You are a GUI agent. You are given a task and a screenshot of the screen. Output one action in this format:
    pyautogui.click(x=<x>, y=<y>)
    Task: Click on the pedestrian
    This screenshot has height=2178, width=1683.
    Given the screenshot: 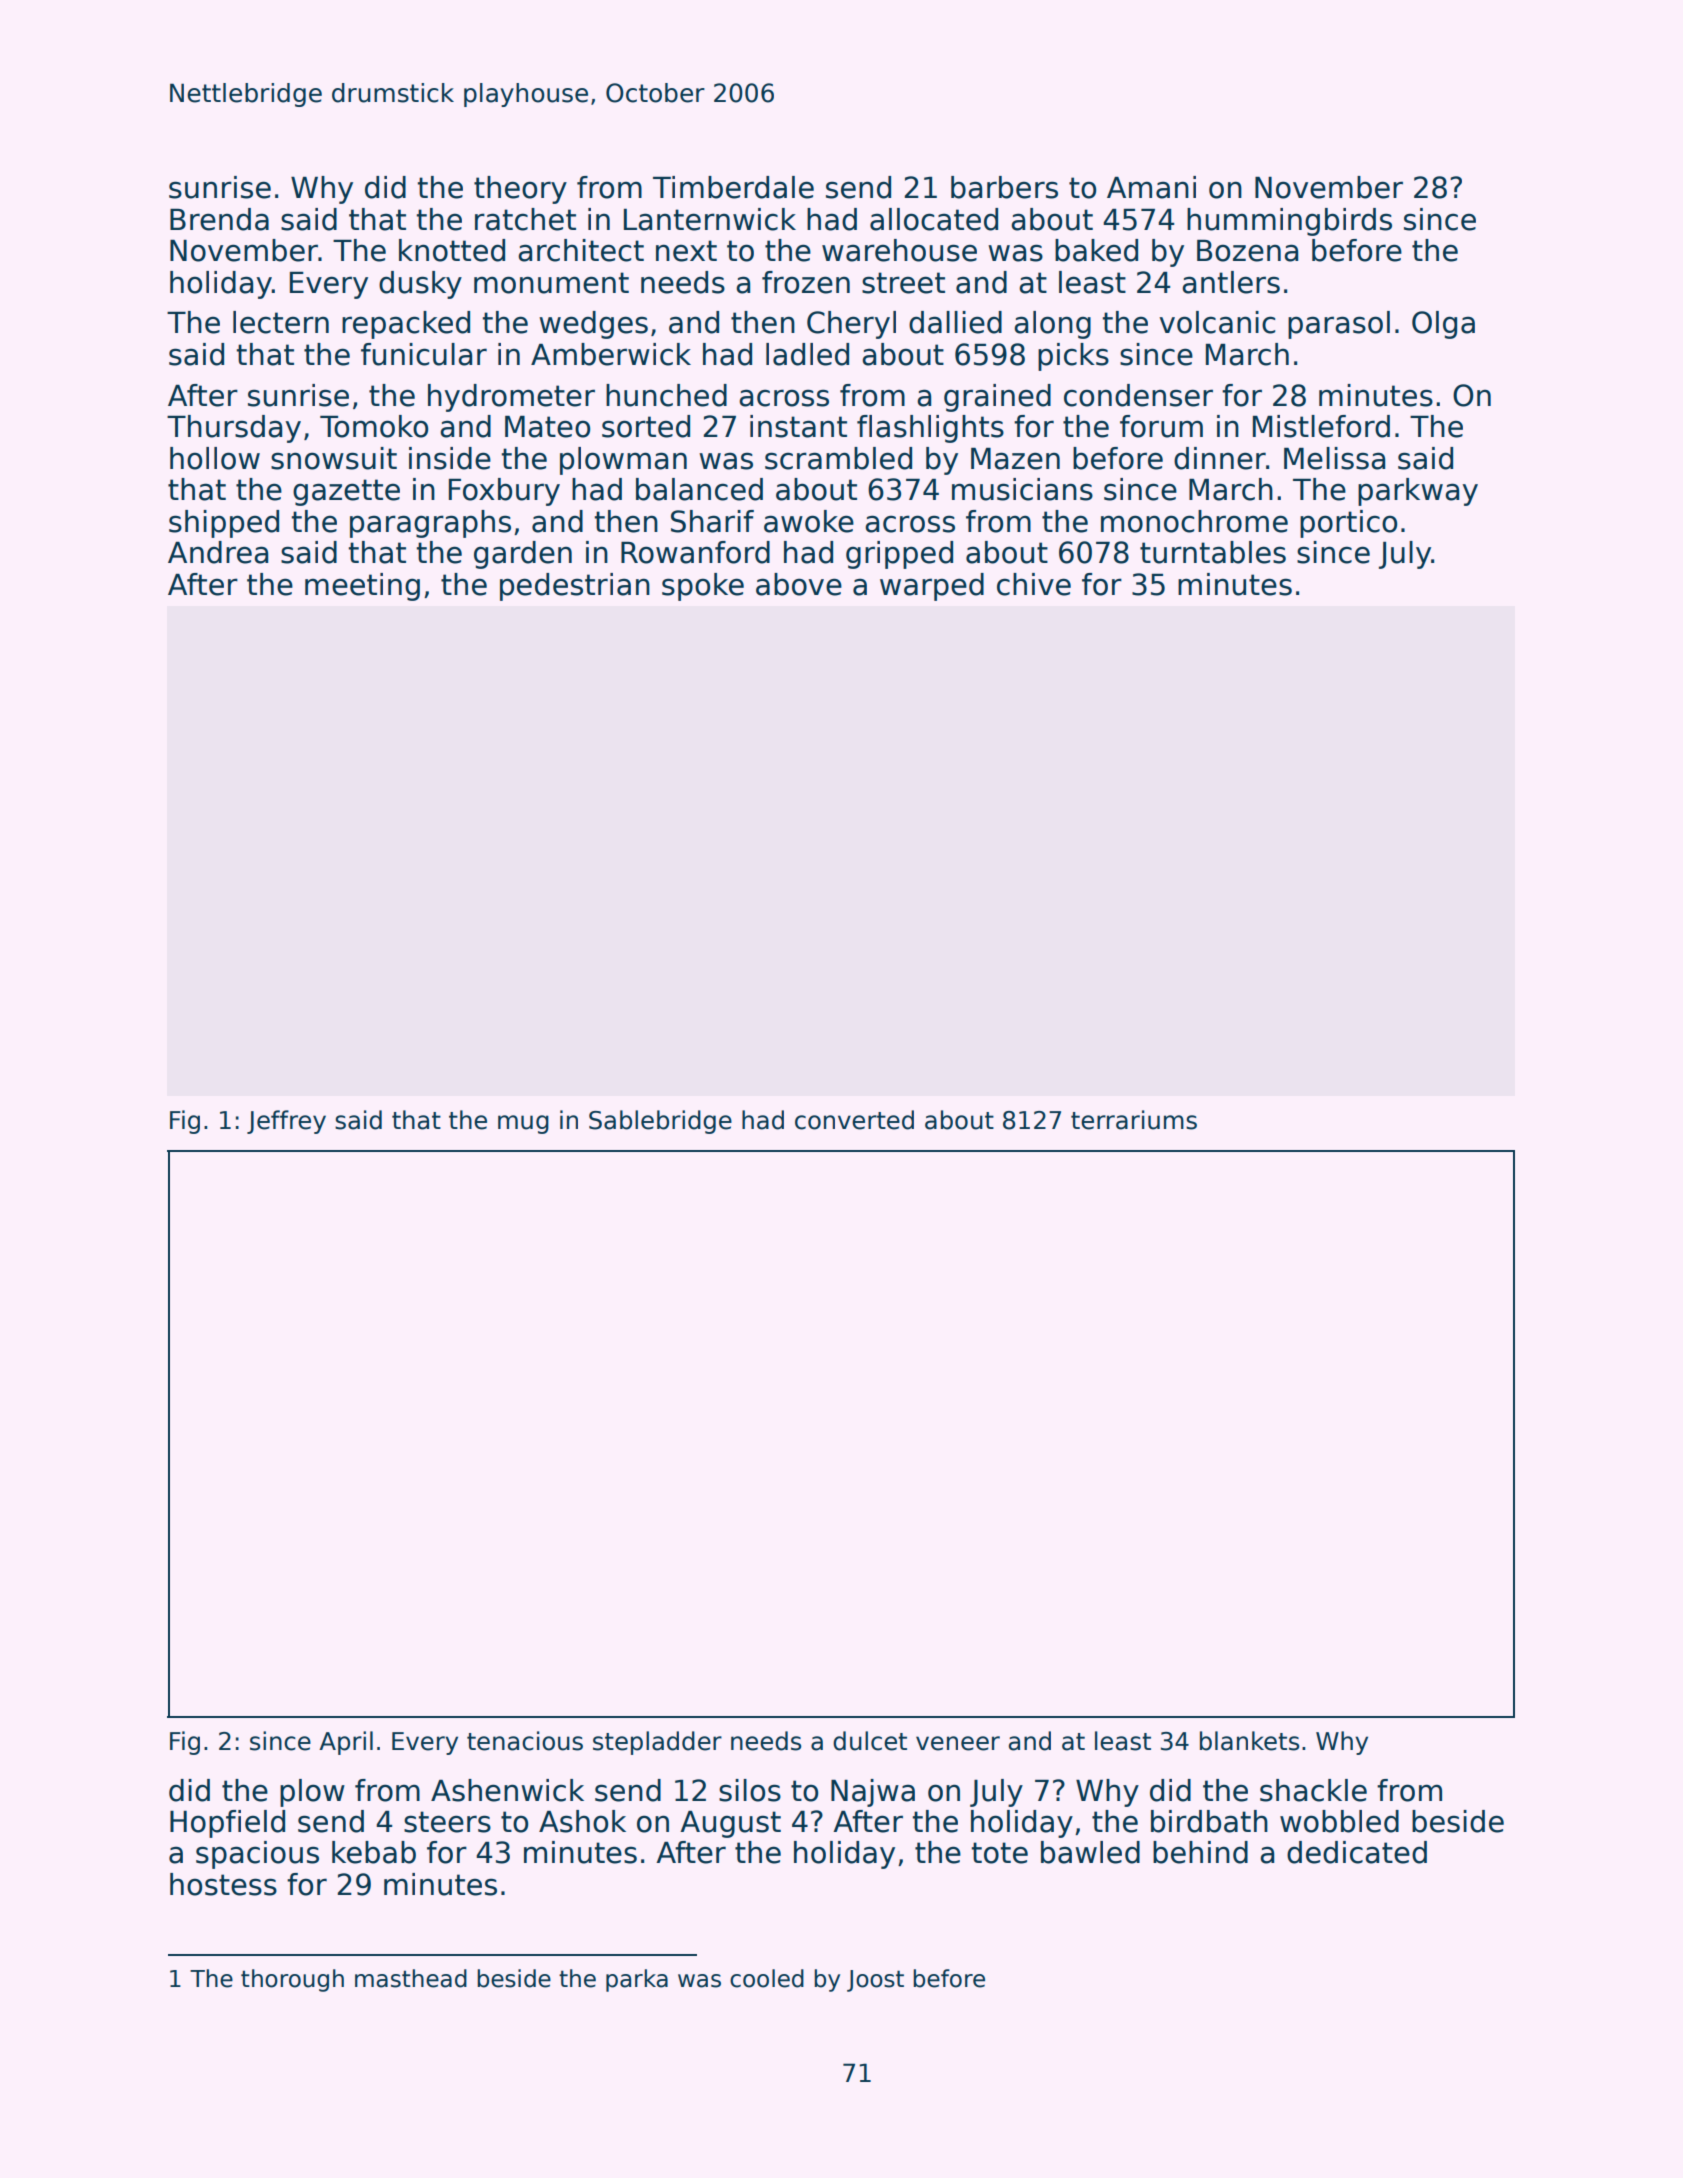 What is the action you would take?
    pyautogui.click(x=575, y=587)
